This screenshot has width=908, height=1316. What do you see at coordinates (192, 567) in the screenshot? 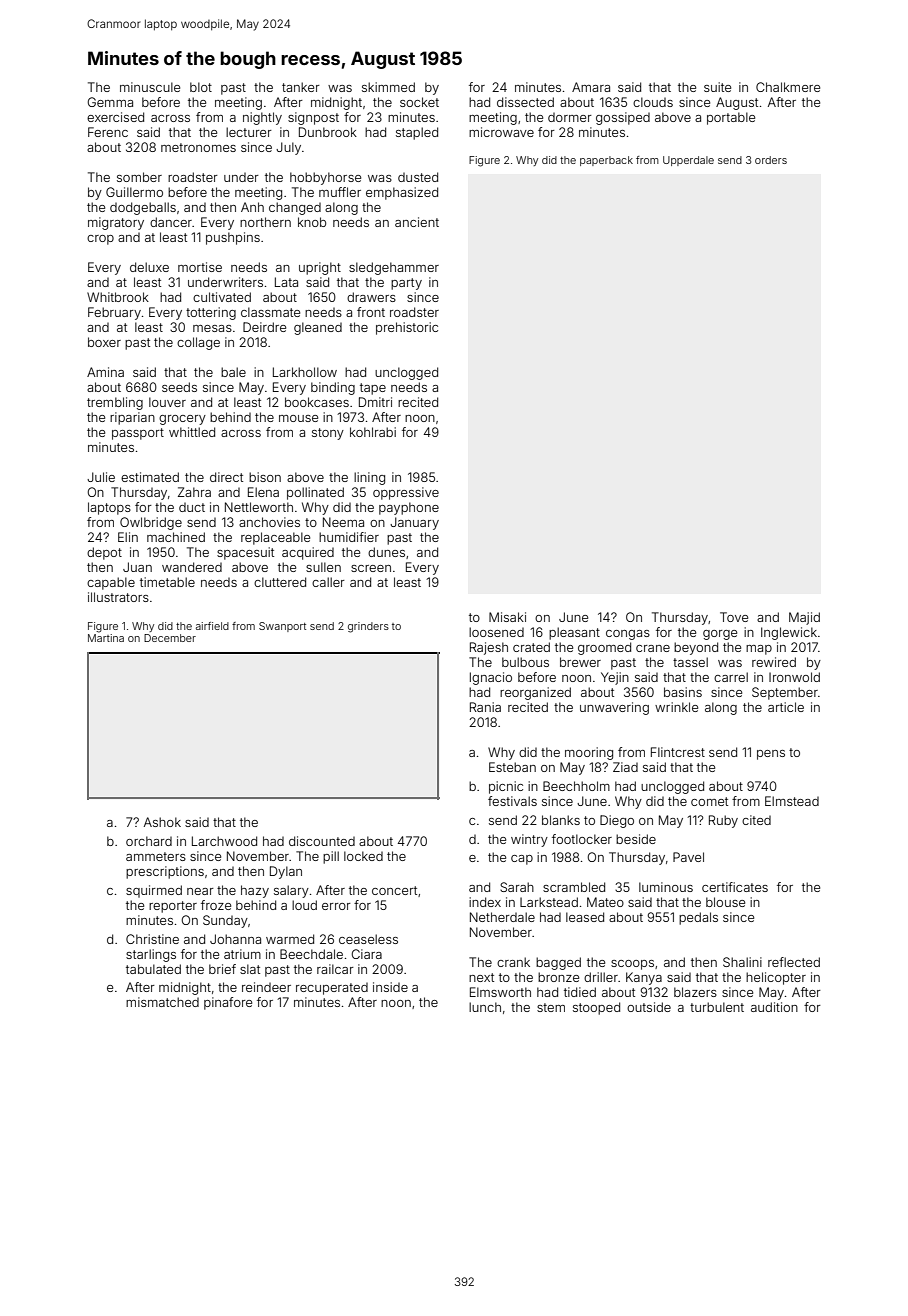
I see `wandered` at bounding box center [192, 567].
